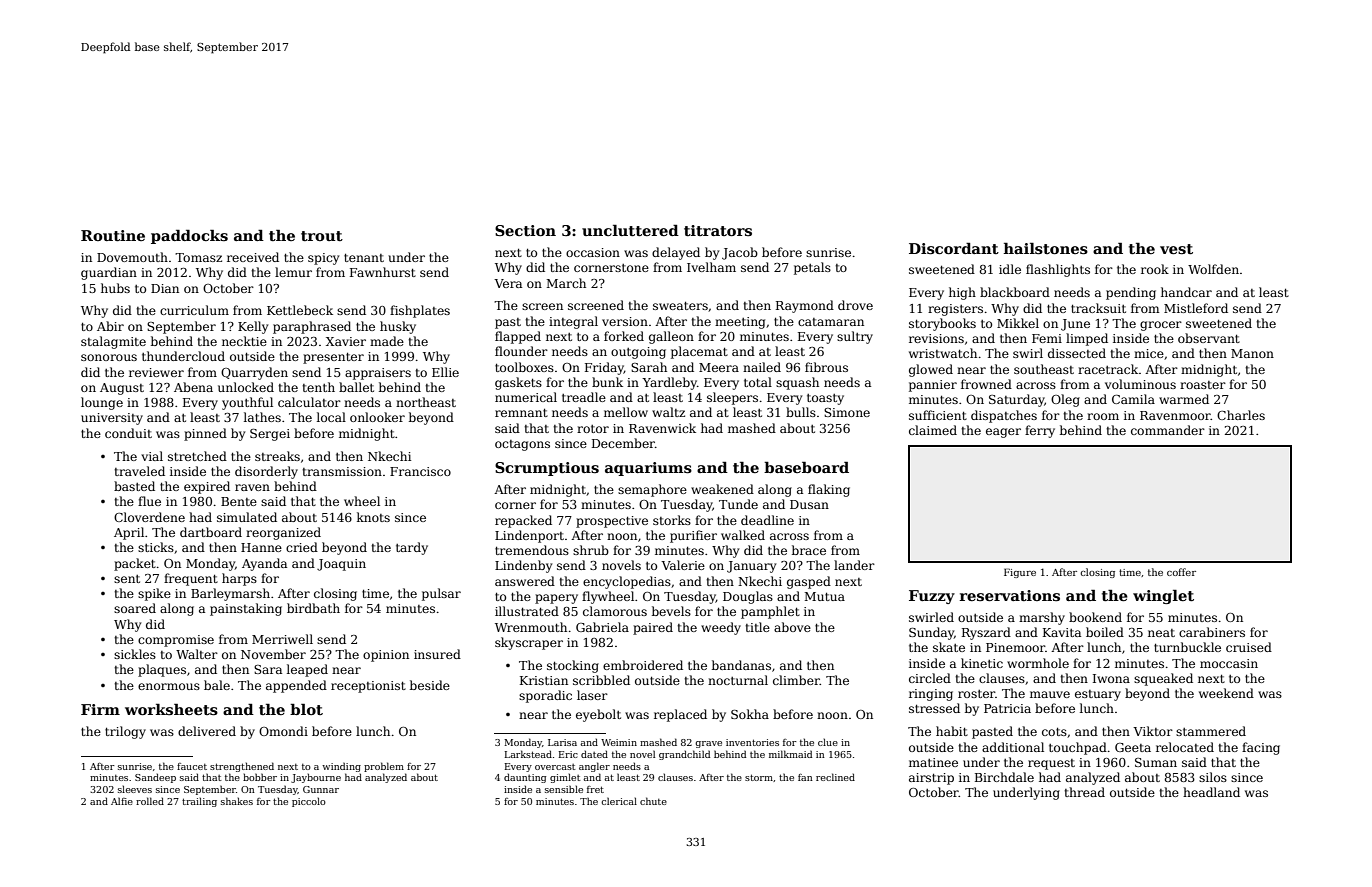 This document has height=887, width=1372. Describe the element at coordinates (237, 801) in the document. I see `shakes` at that location.
